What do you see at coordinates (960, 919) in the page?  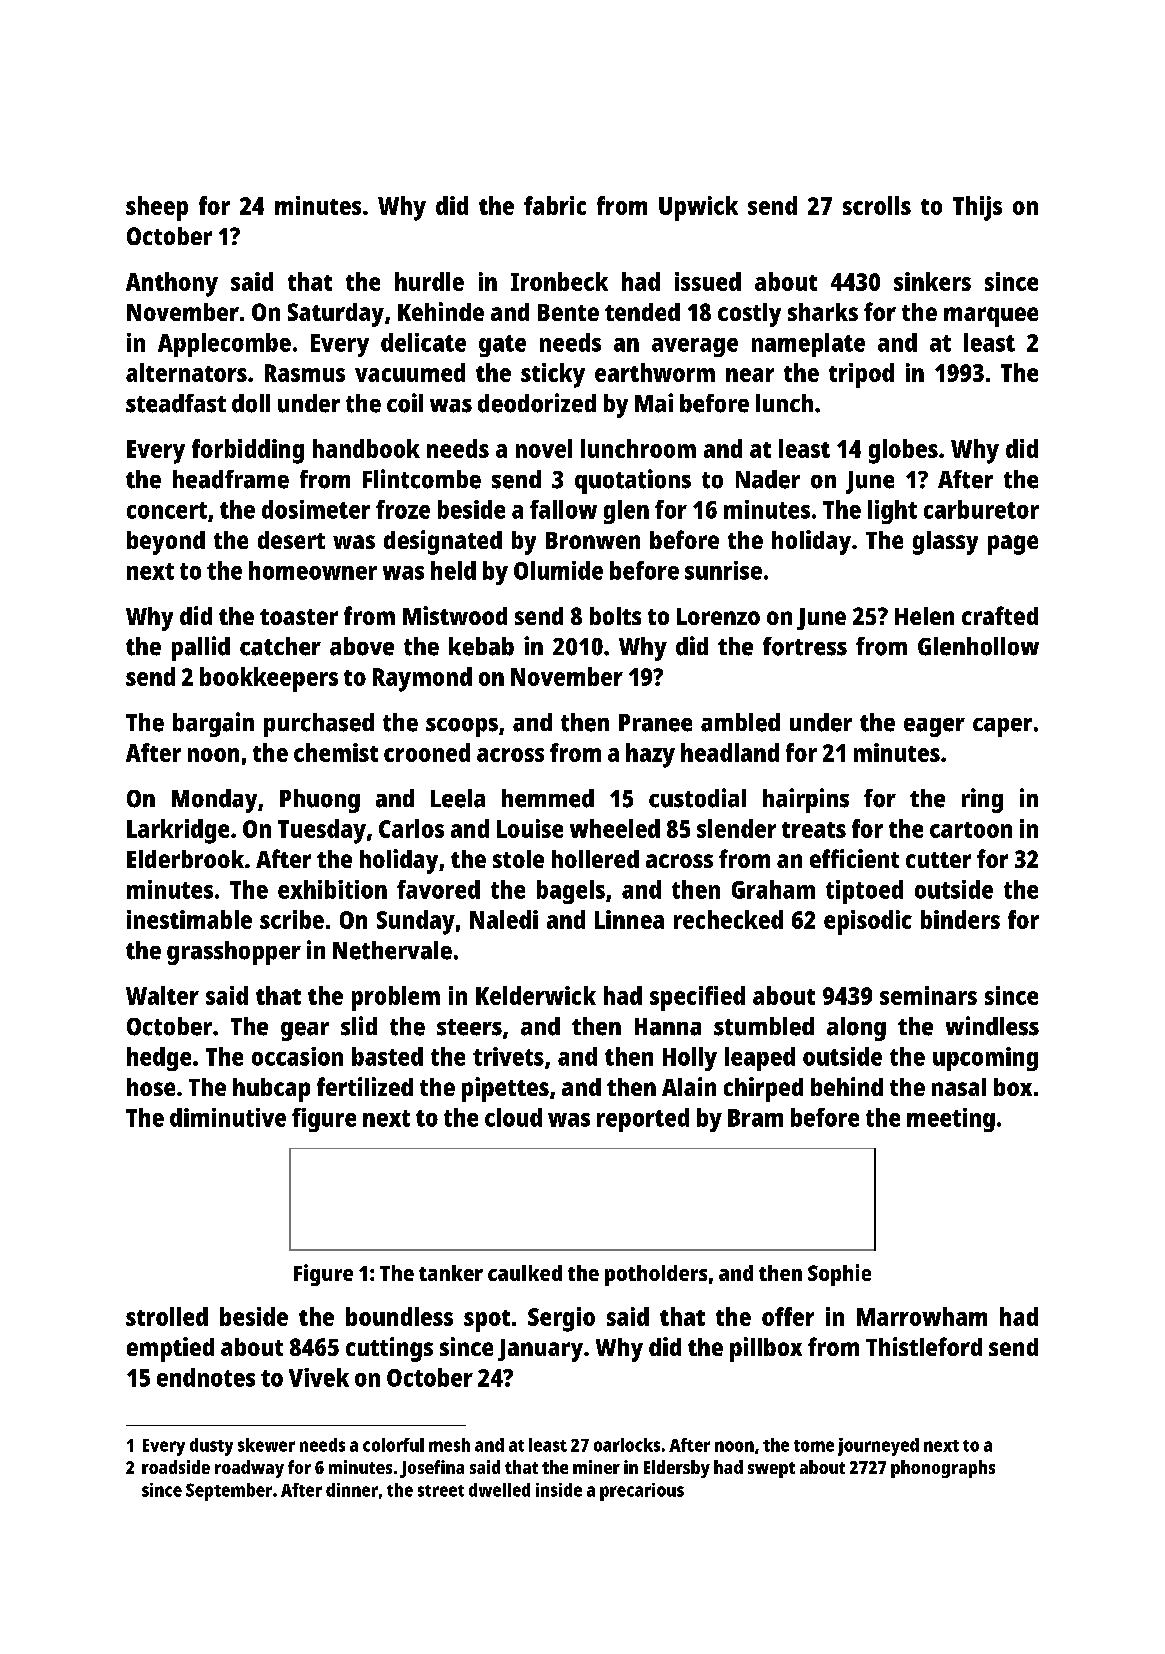 I see `binders` at bounding box center [960, 919].
